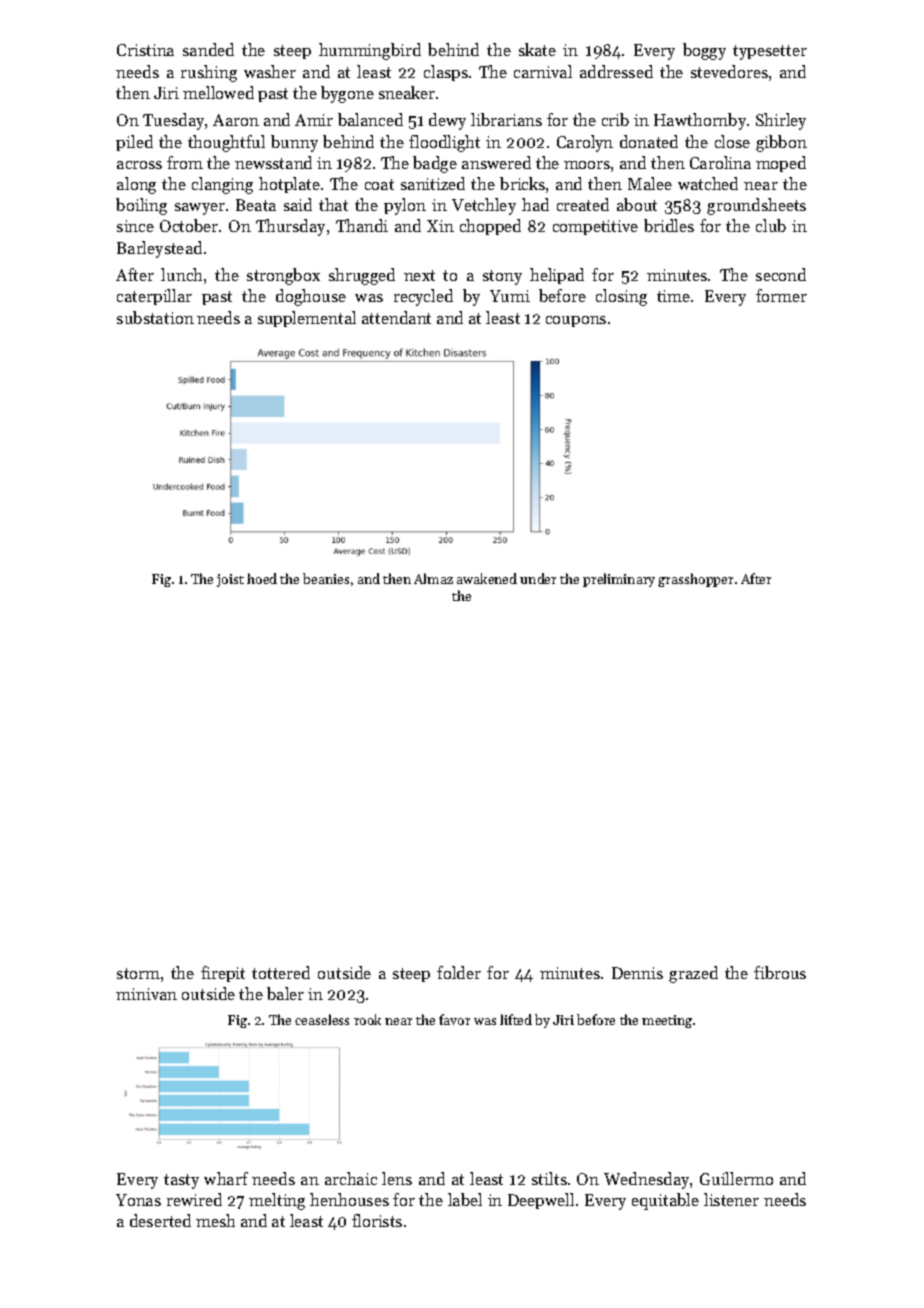  What do you see at coordinates (281, 972) in the page?
I see `tottered` at bounding box center [281, 972].
